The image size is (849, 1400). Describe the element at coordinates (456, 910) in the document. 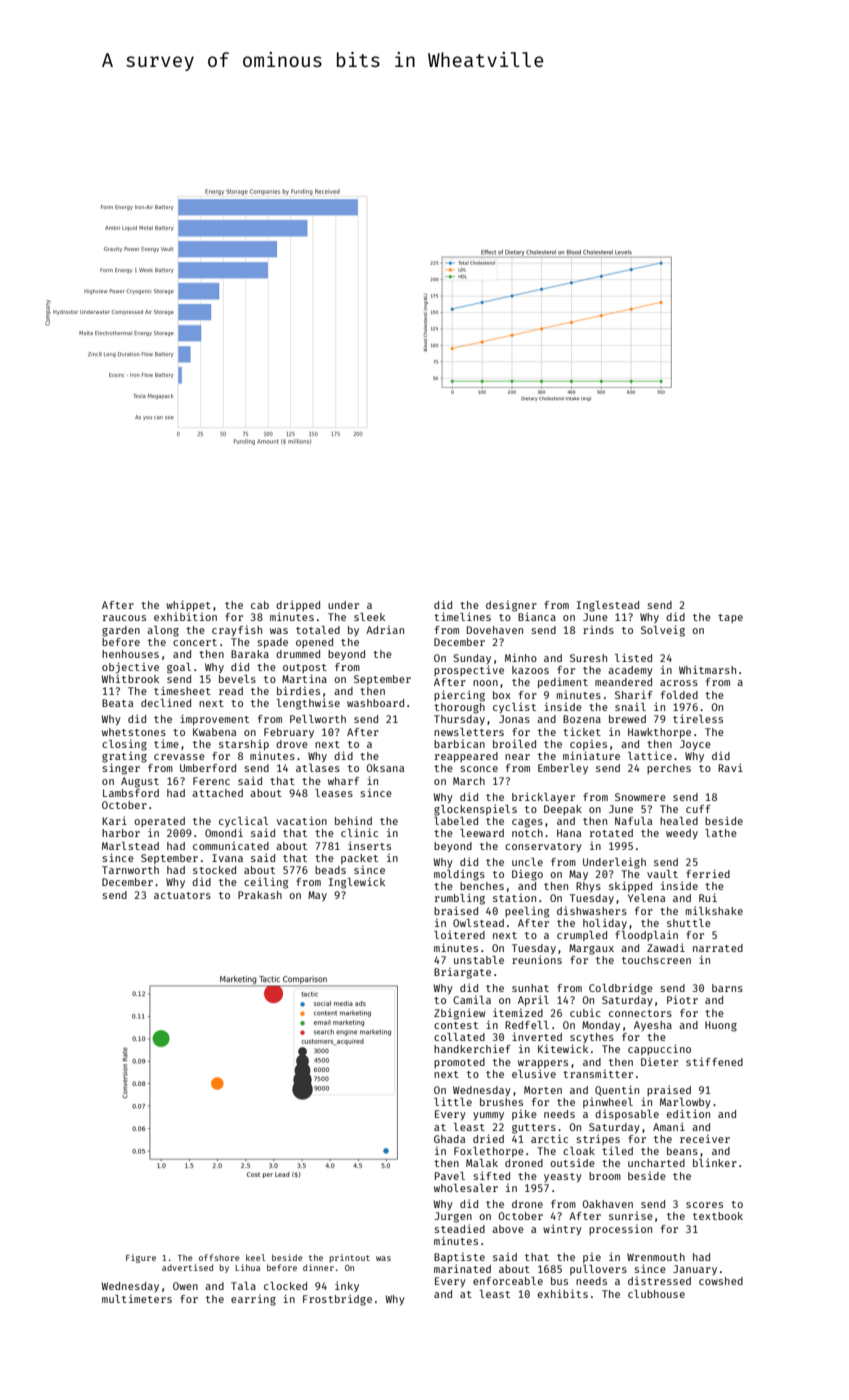

I see `braised` at that location.
